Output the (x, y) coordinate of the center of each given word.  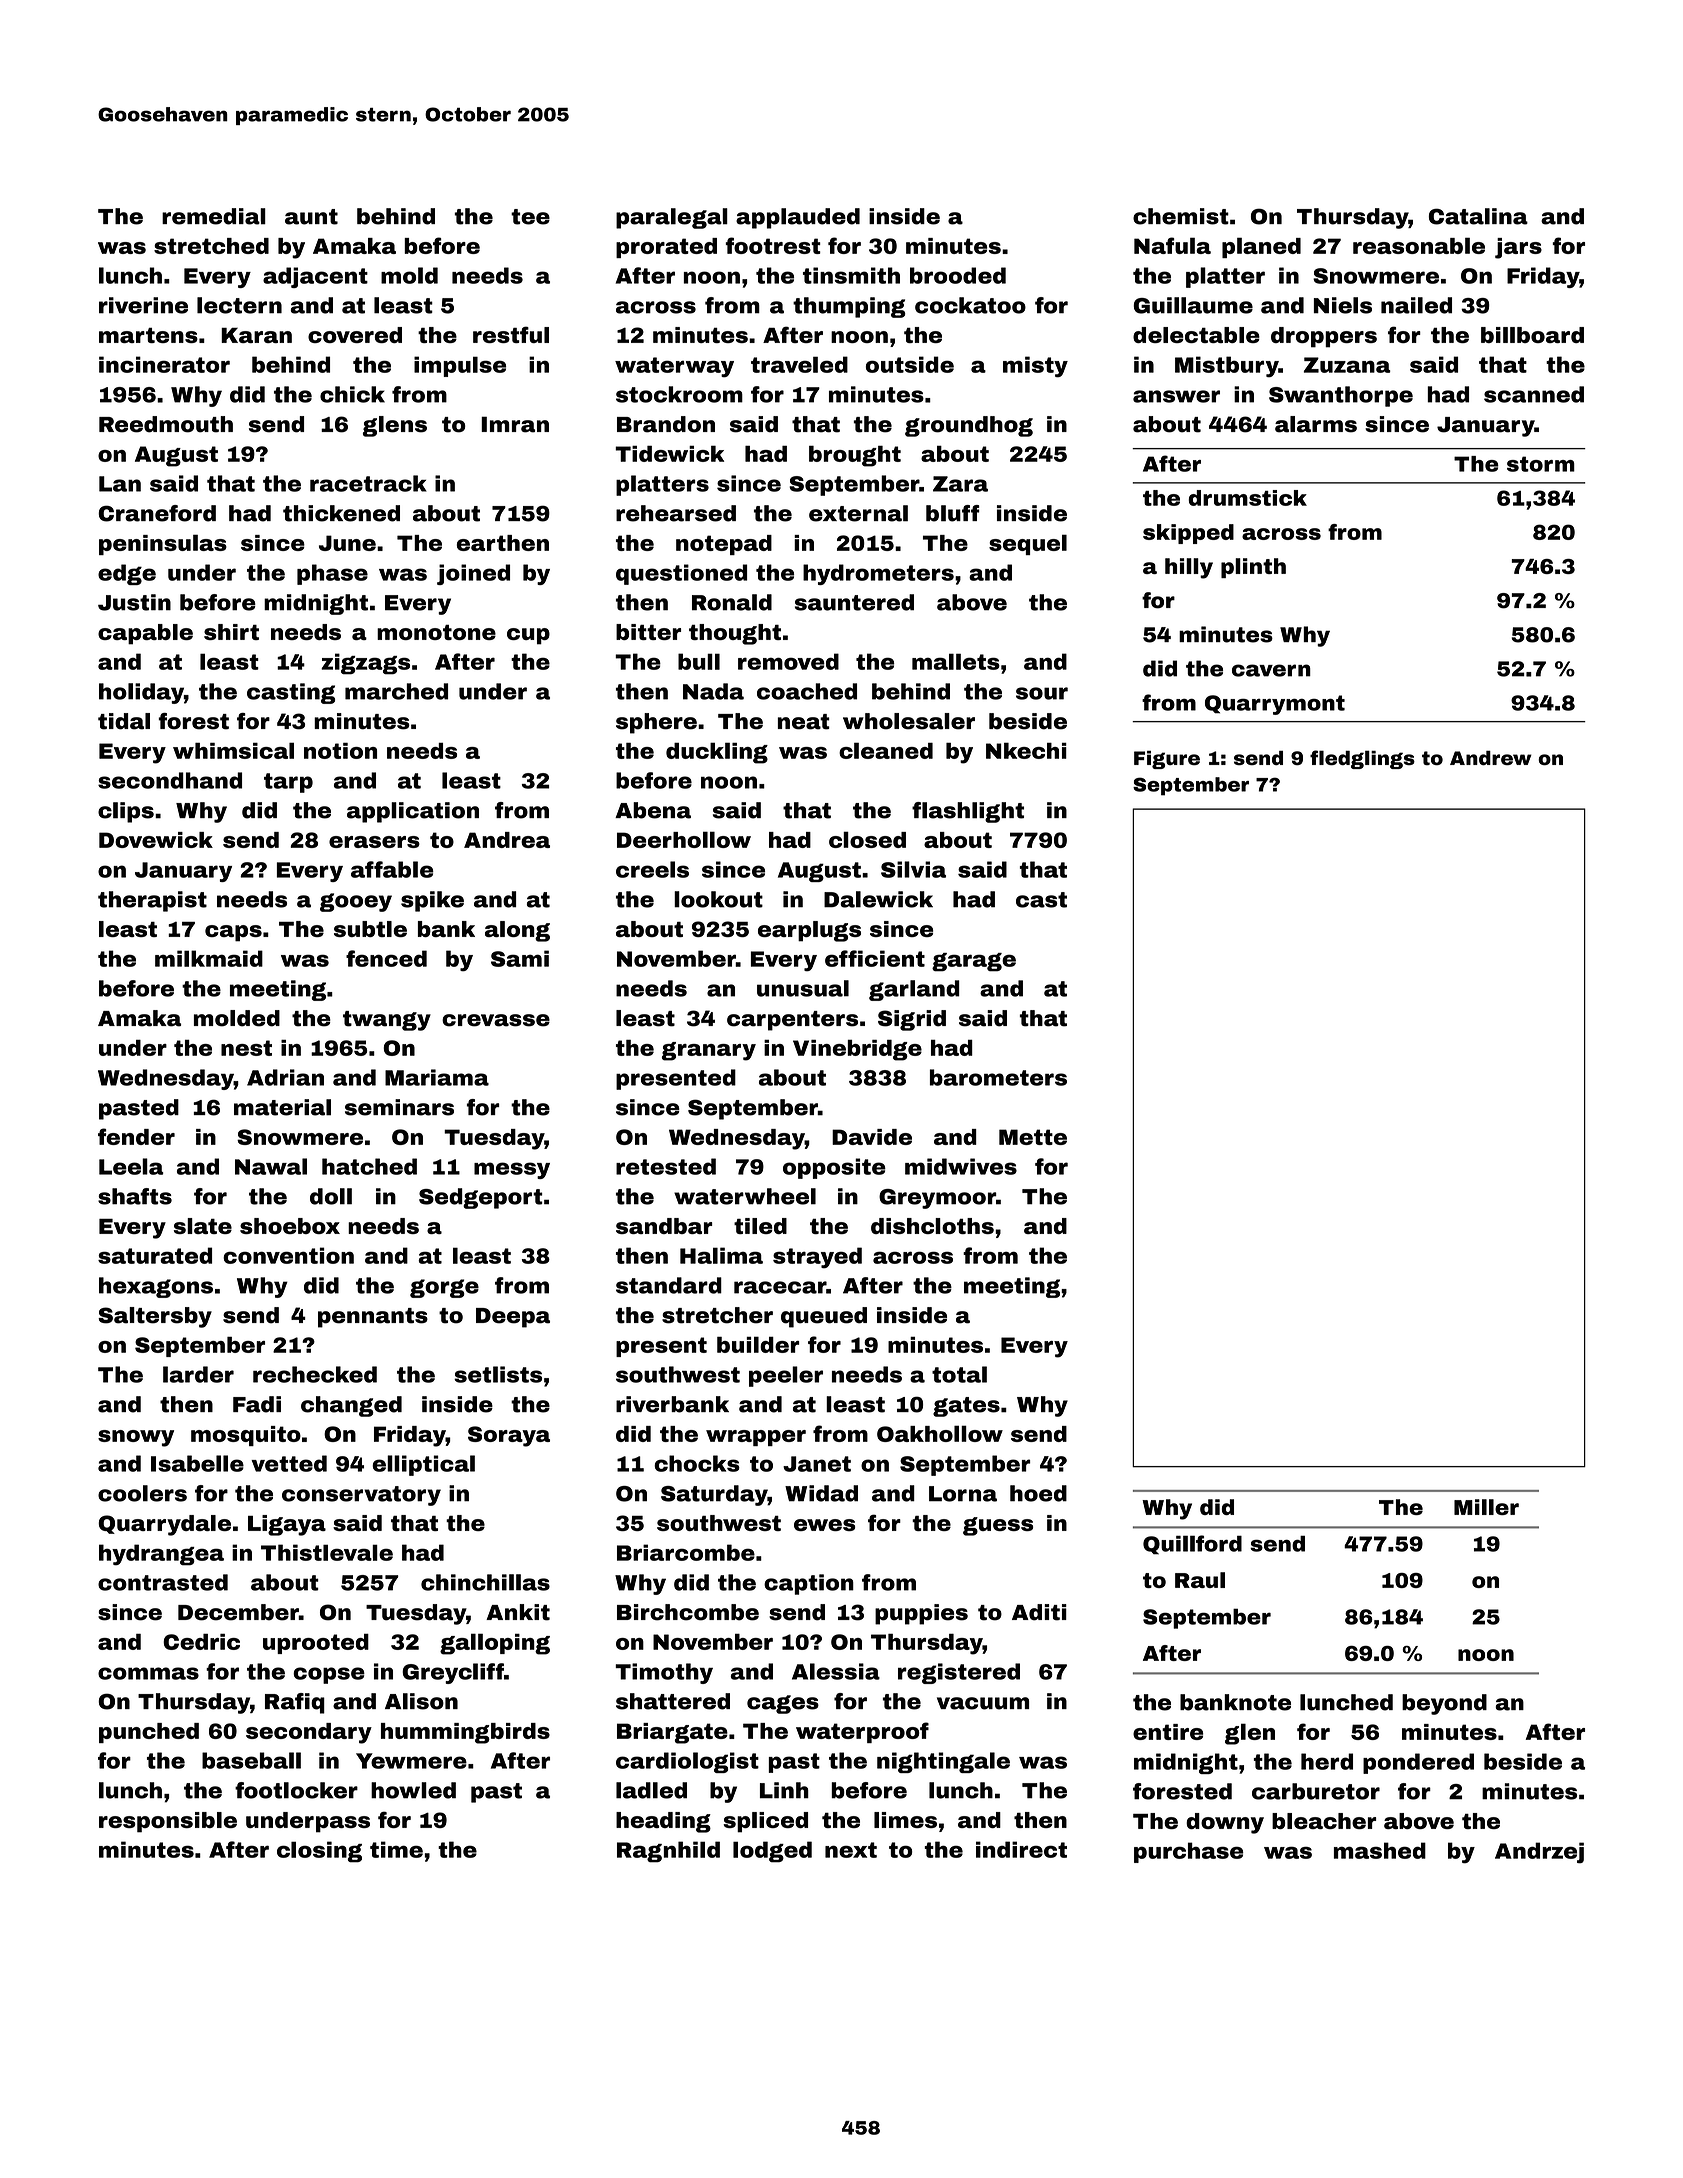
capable (145, 634)
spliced (765, 1822)
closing (319, 1852)
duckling (717, 753)
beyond (1444, 1704)
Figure (1167, 760)
